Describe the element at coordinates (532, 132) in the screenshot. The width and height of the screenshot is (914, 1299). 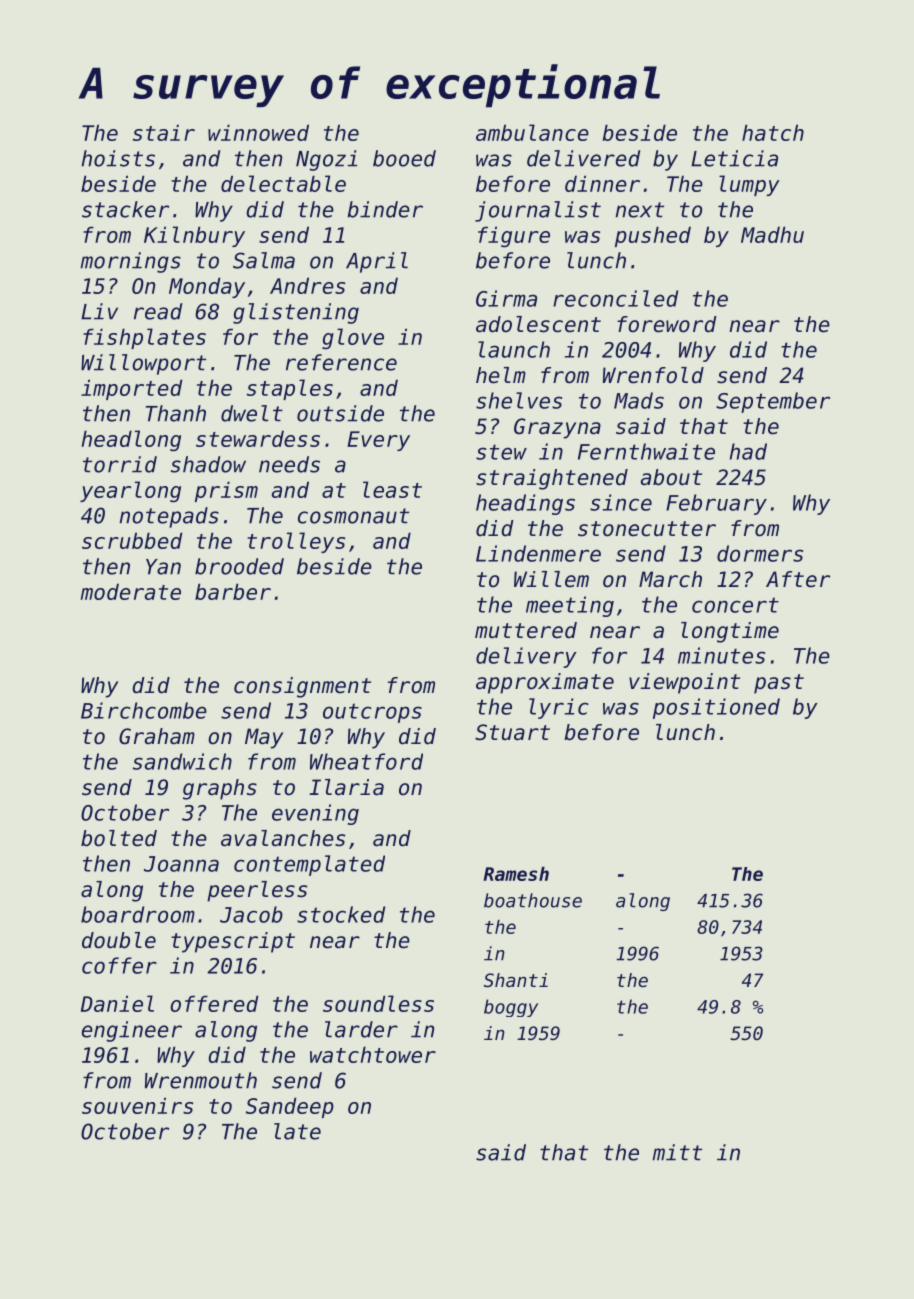
I see `ambulance` at that location.
